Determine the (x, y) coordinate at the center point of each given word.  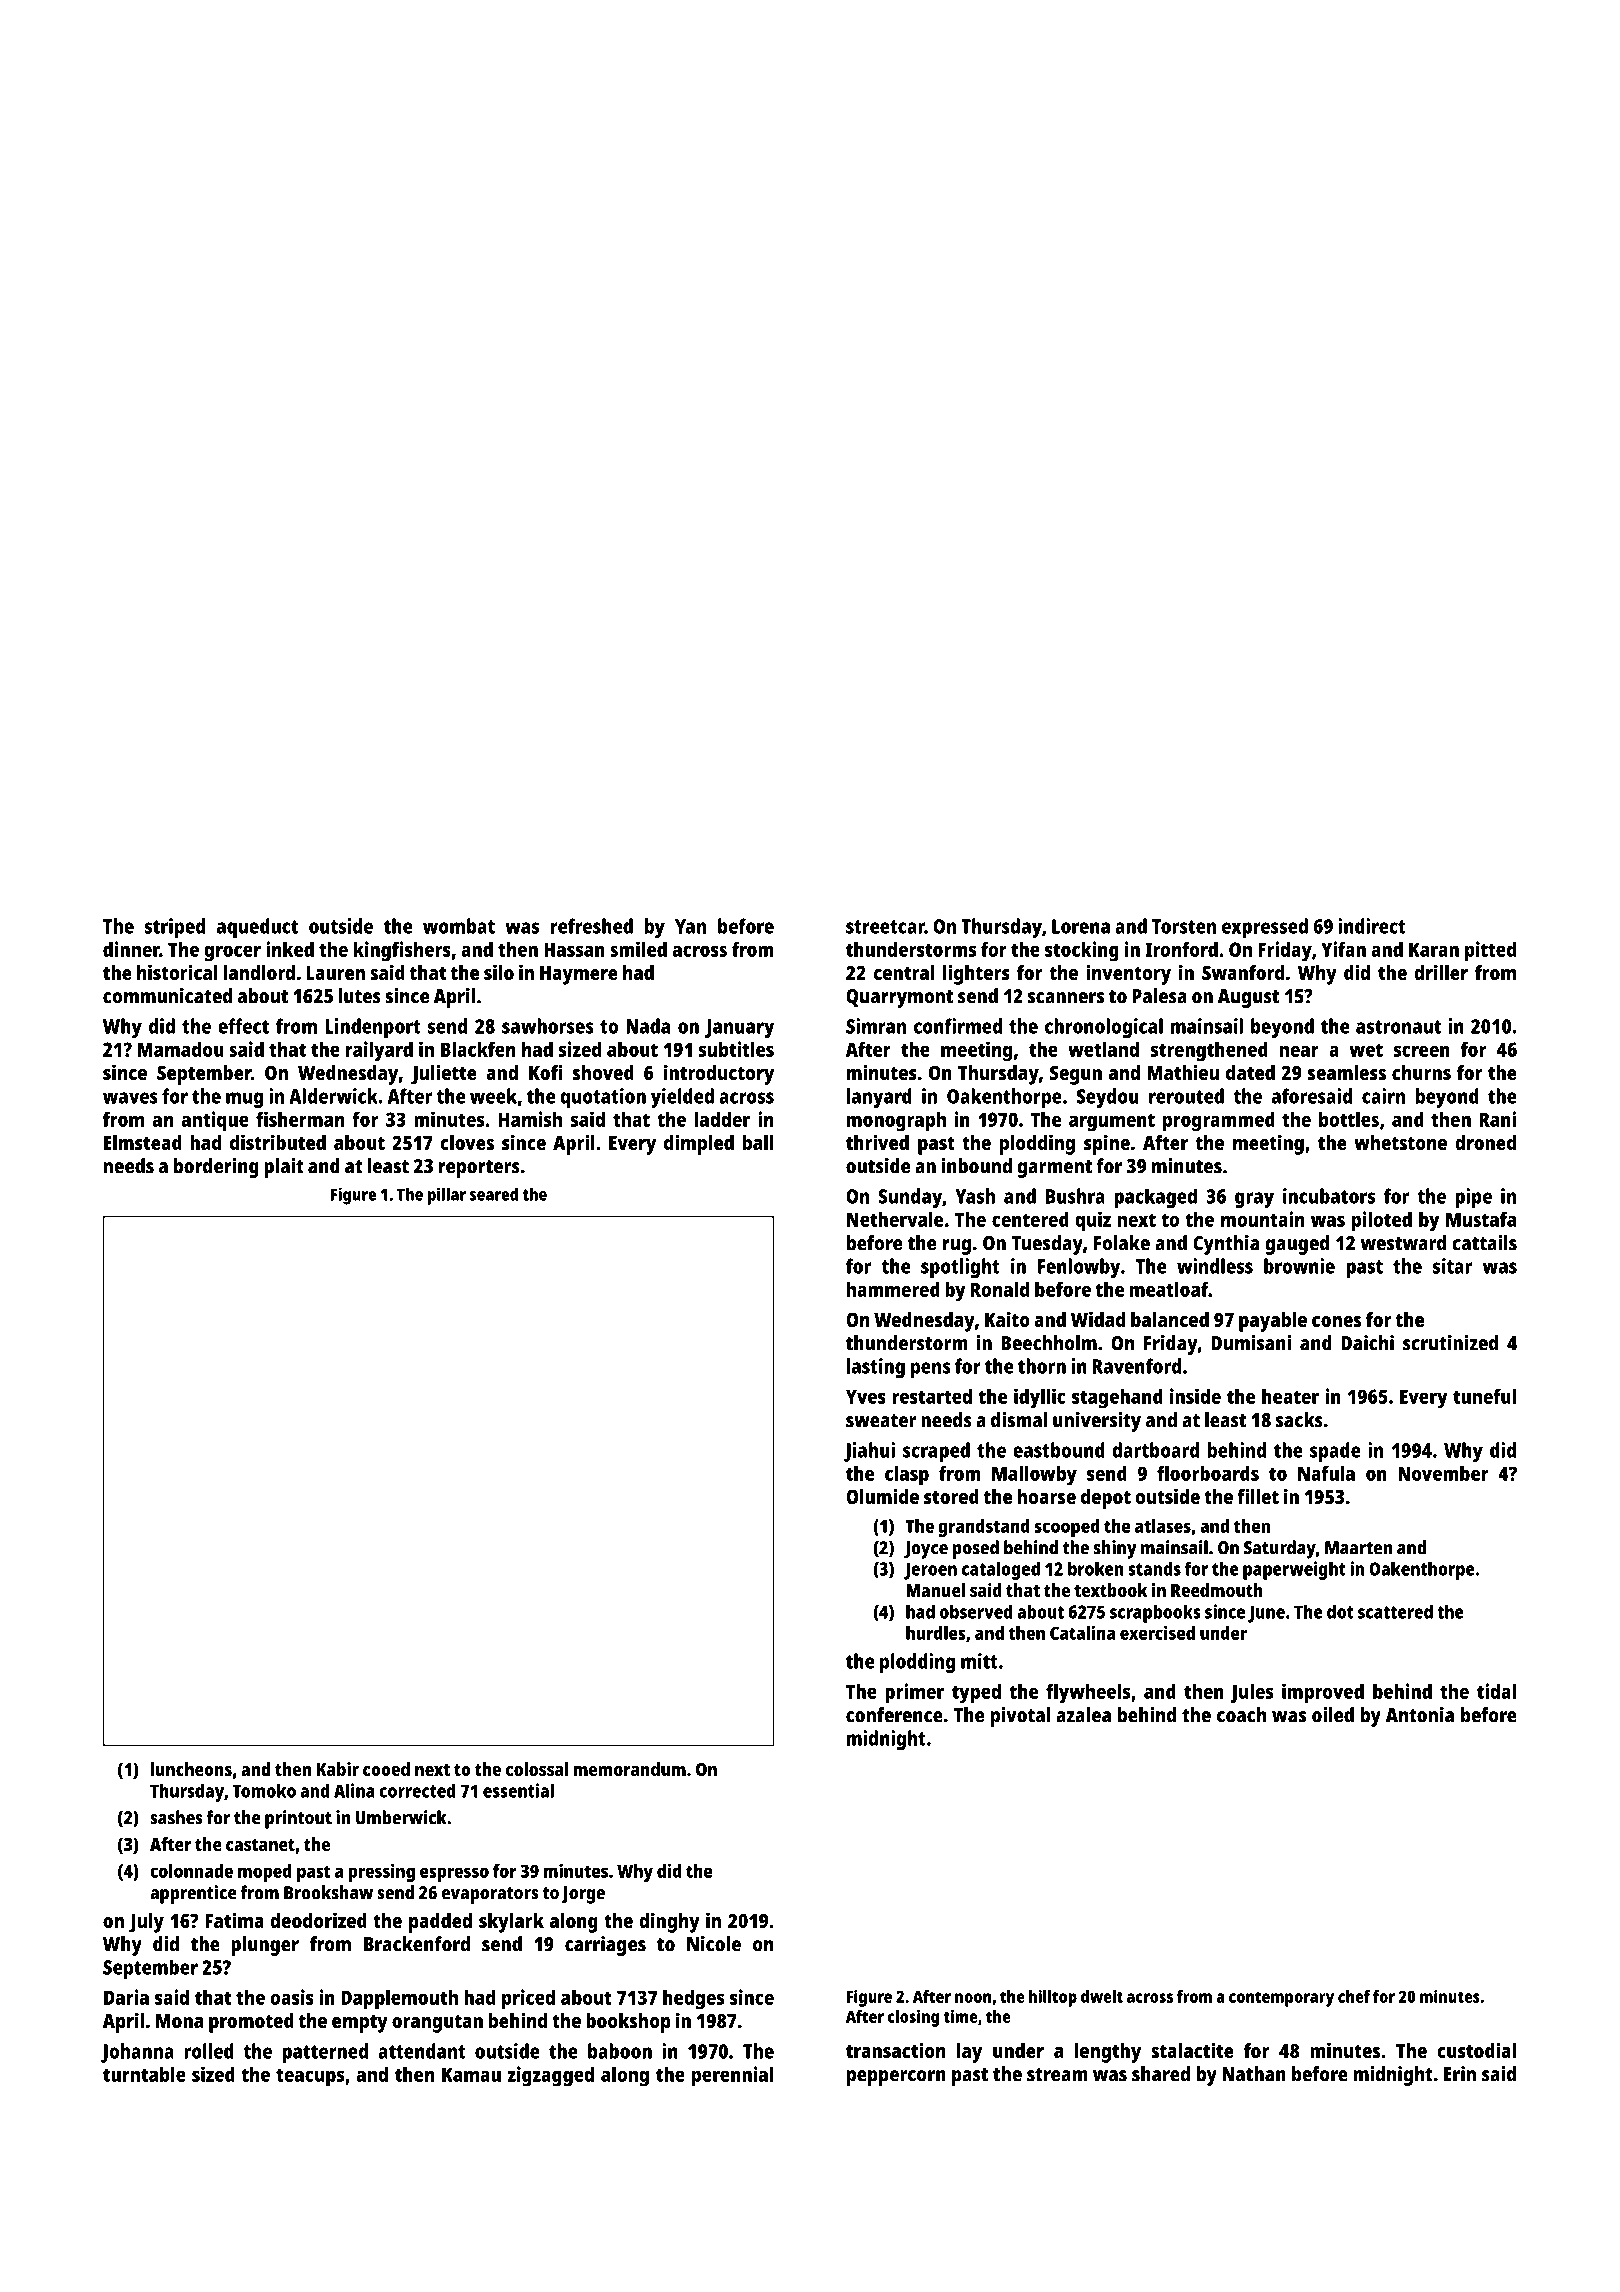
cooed (386, 1769)
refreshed (592, 926)
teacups (310, 2077)
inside (1195, 1396)
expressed (1265, 928)
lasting (876, 1368)
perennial (732, 2076)
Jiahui (869, 1452)
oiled (1333, 1715)
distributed (278, 1142)
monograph (896, 1121)
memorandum (630, 1769)
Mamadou (181, 1049)
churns (1421, 1072)
